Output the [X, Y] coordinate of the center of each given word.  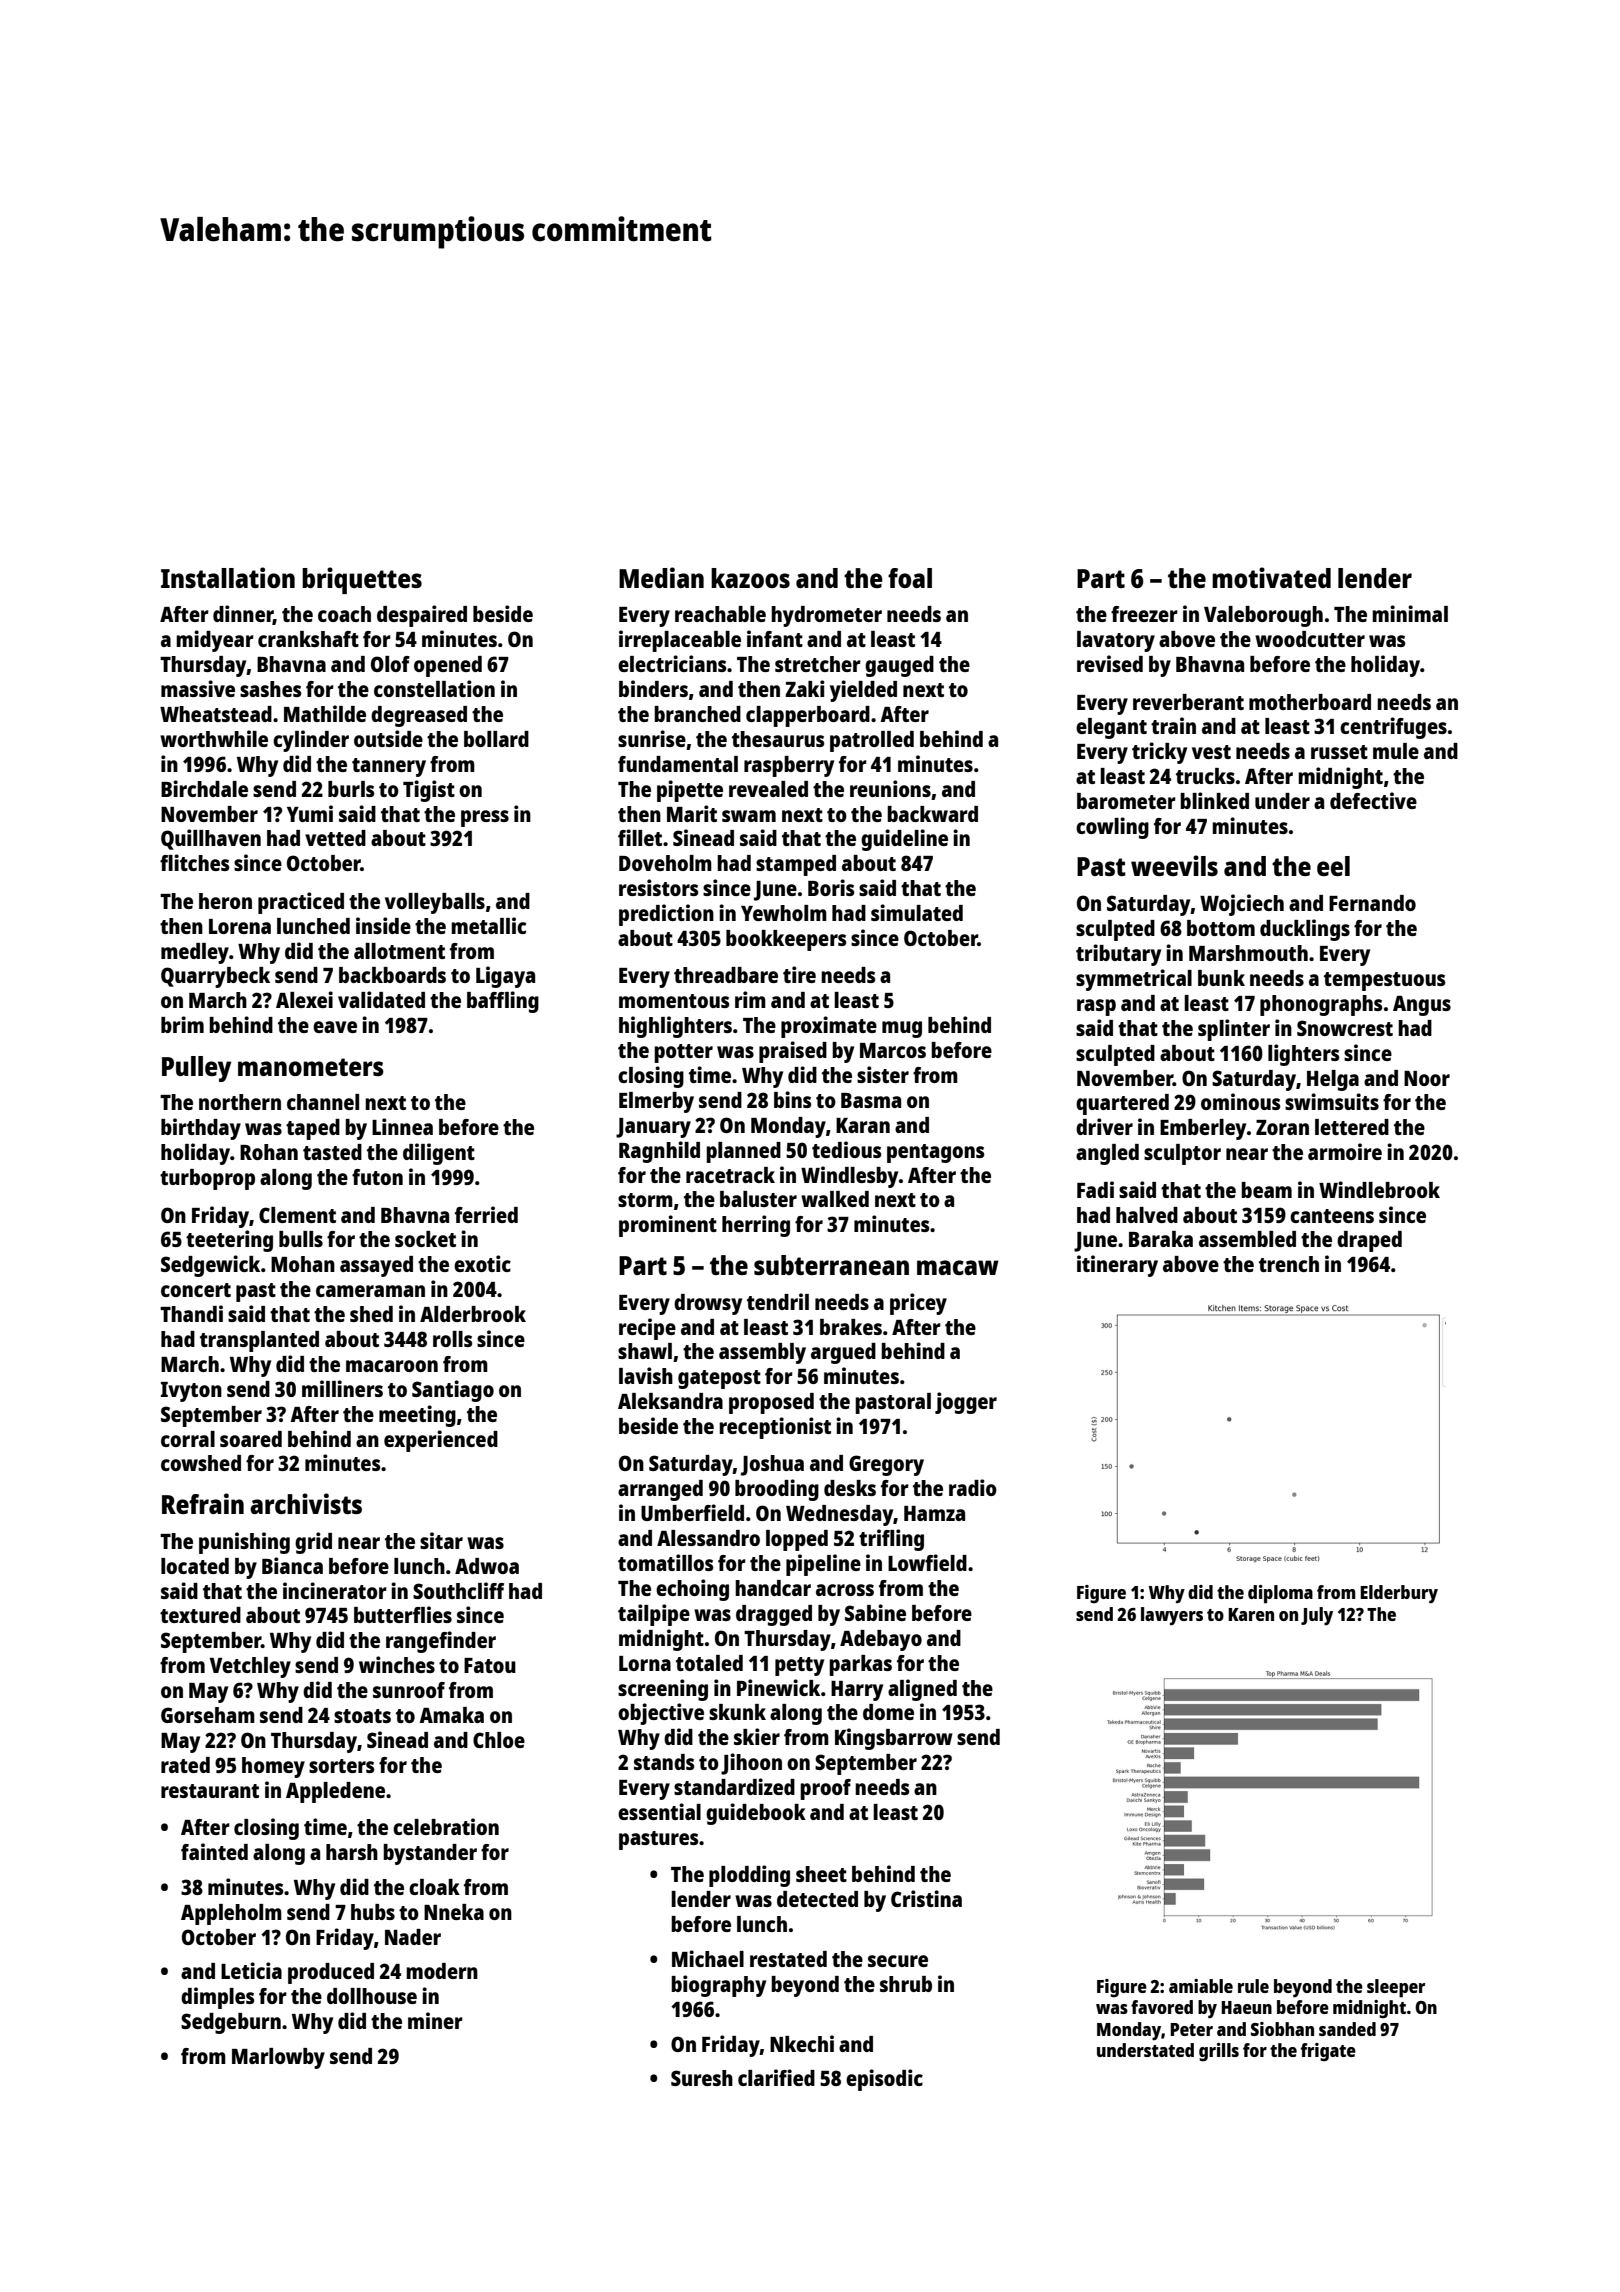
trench [1289, 1264]
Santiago [453, 1391]
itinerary [1117, 1266]
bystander [430, 1854]
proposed [771, 1403]
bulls [301, 1239]
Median [661, 577]
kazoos [750, 578]
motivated [1271, 577]
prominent [668, 1226]
